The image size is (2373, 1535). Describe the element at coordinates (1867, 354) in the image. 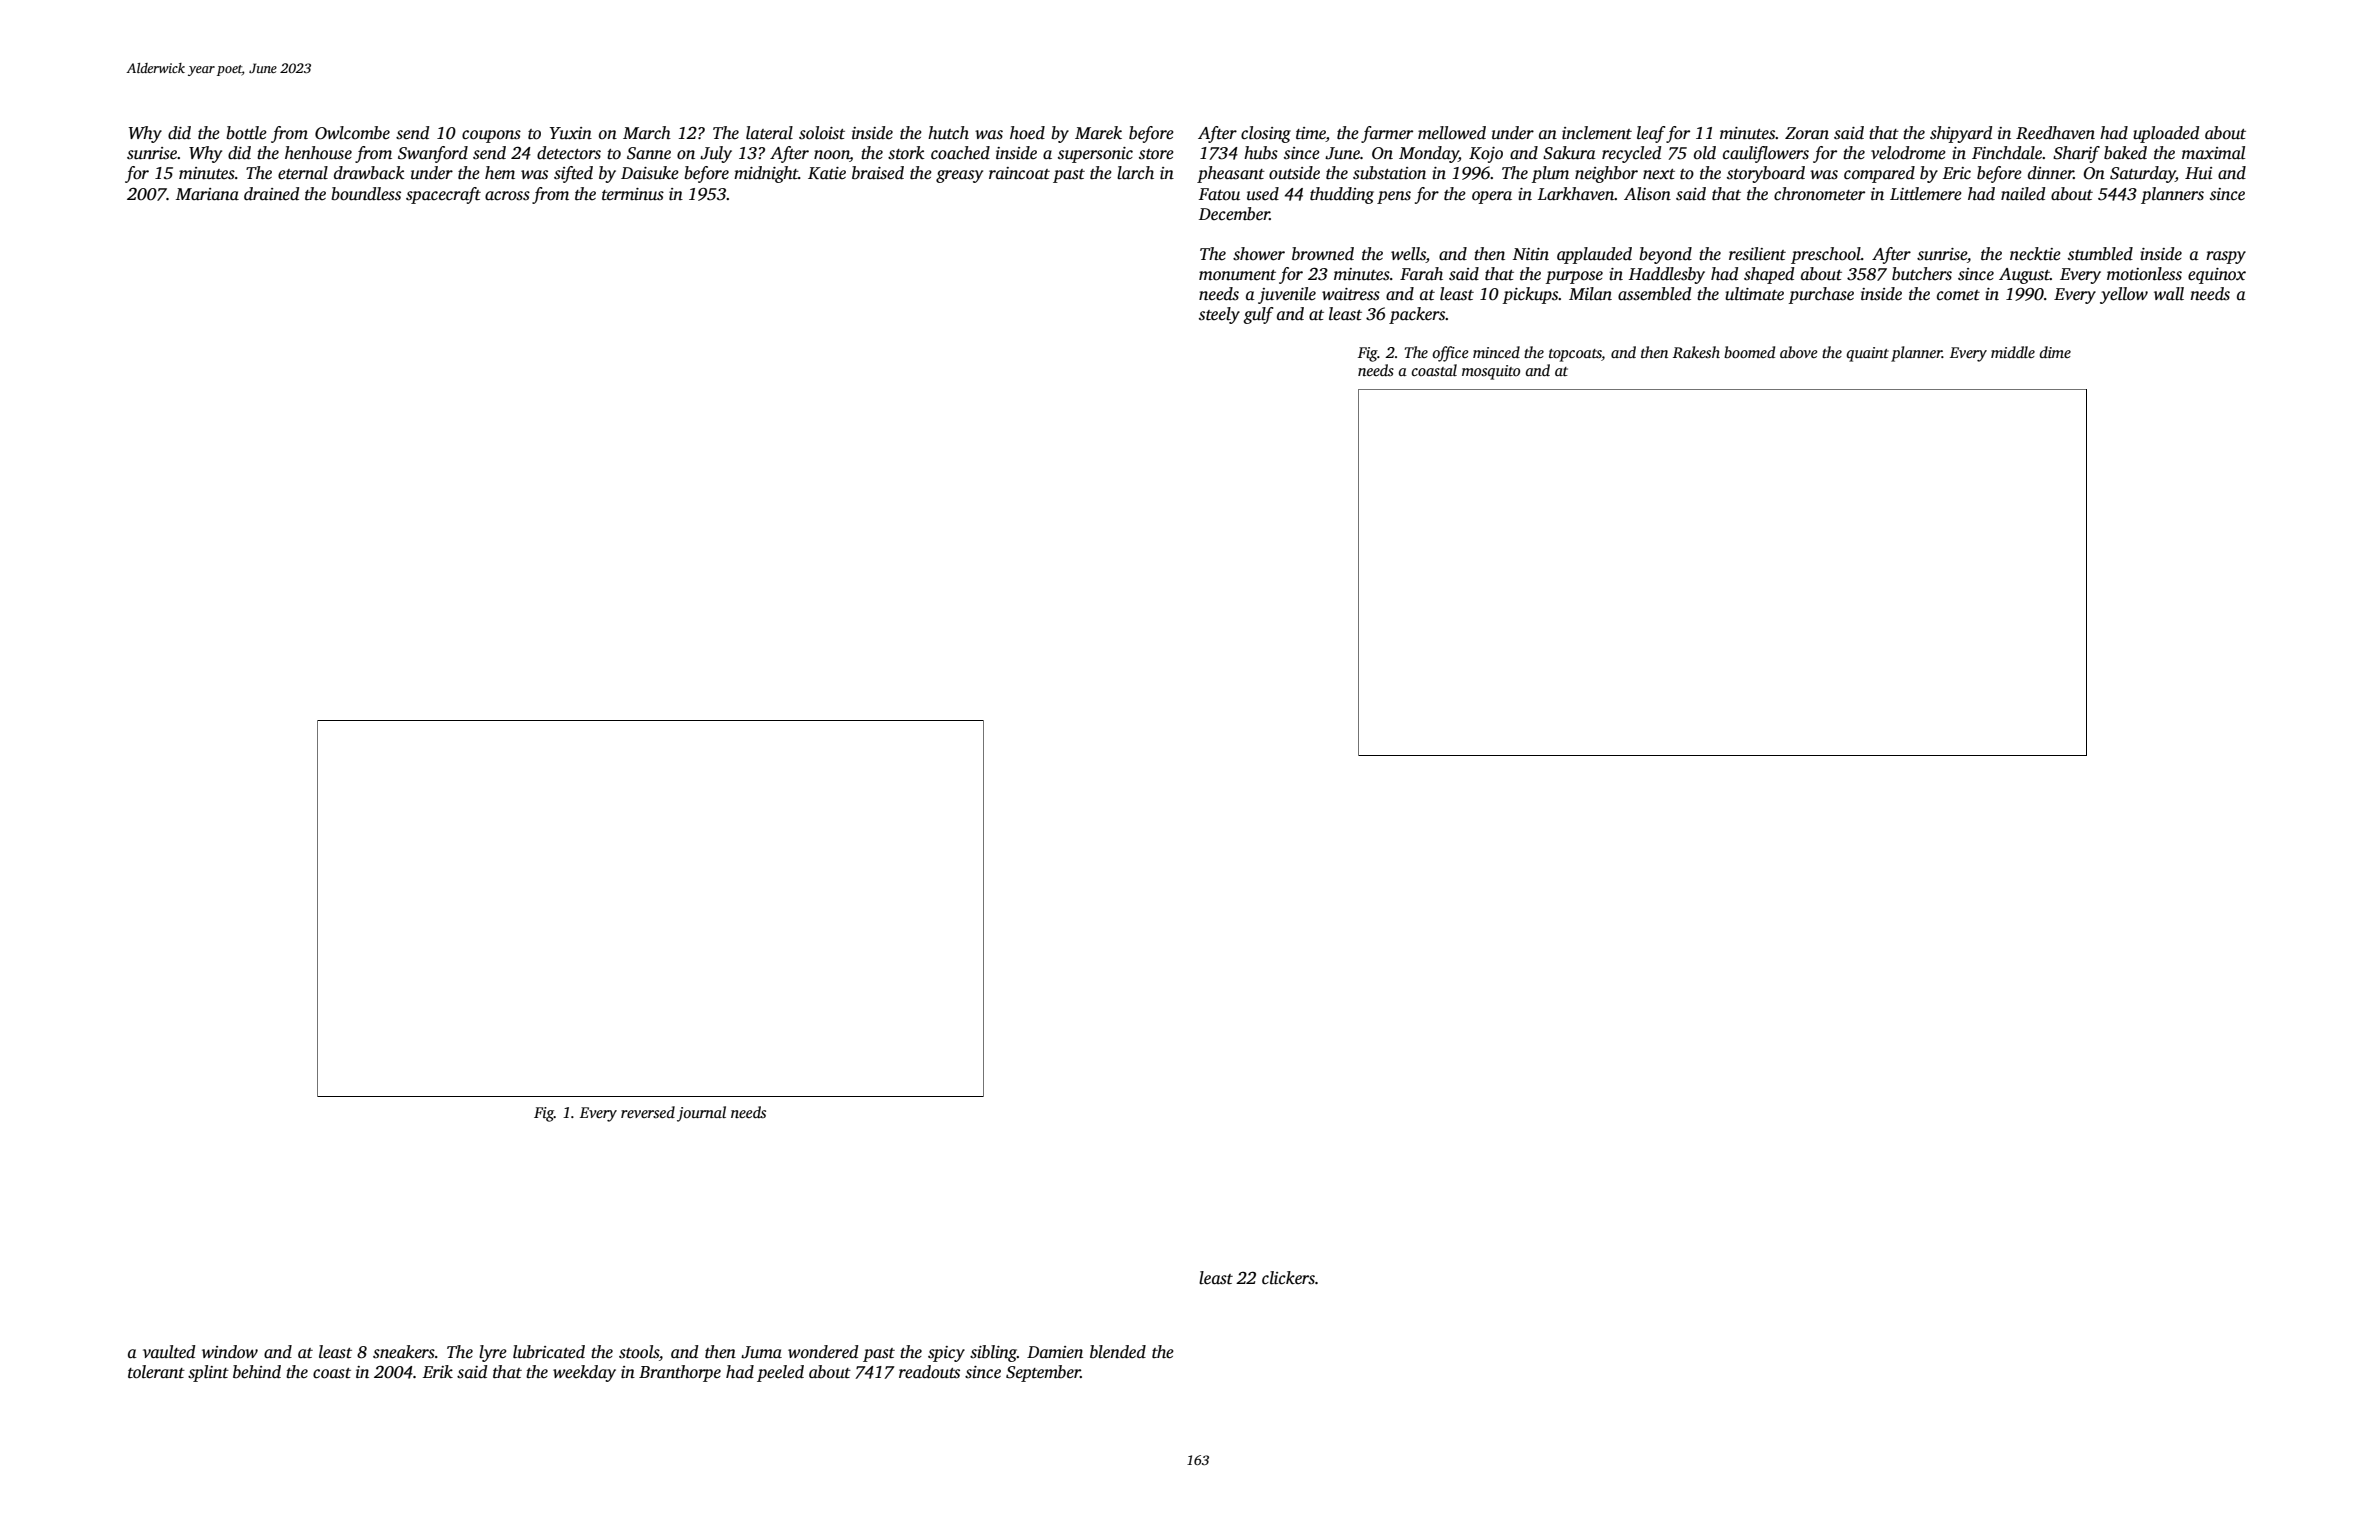

I see `quaint` at that location.
